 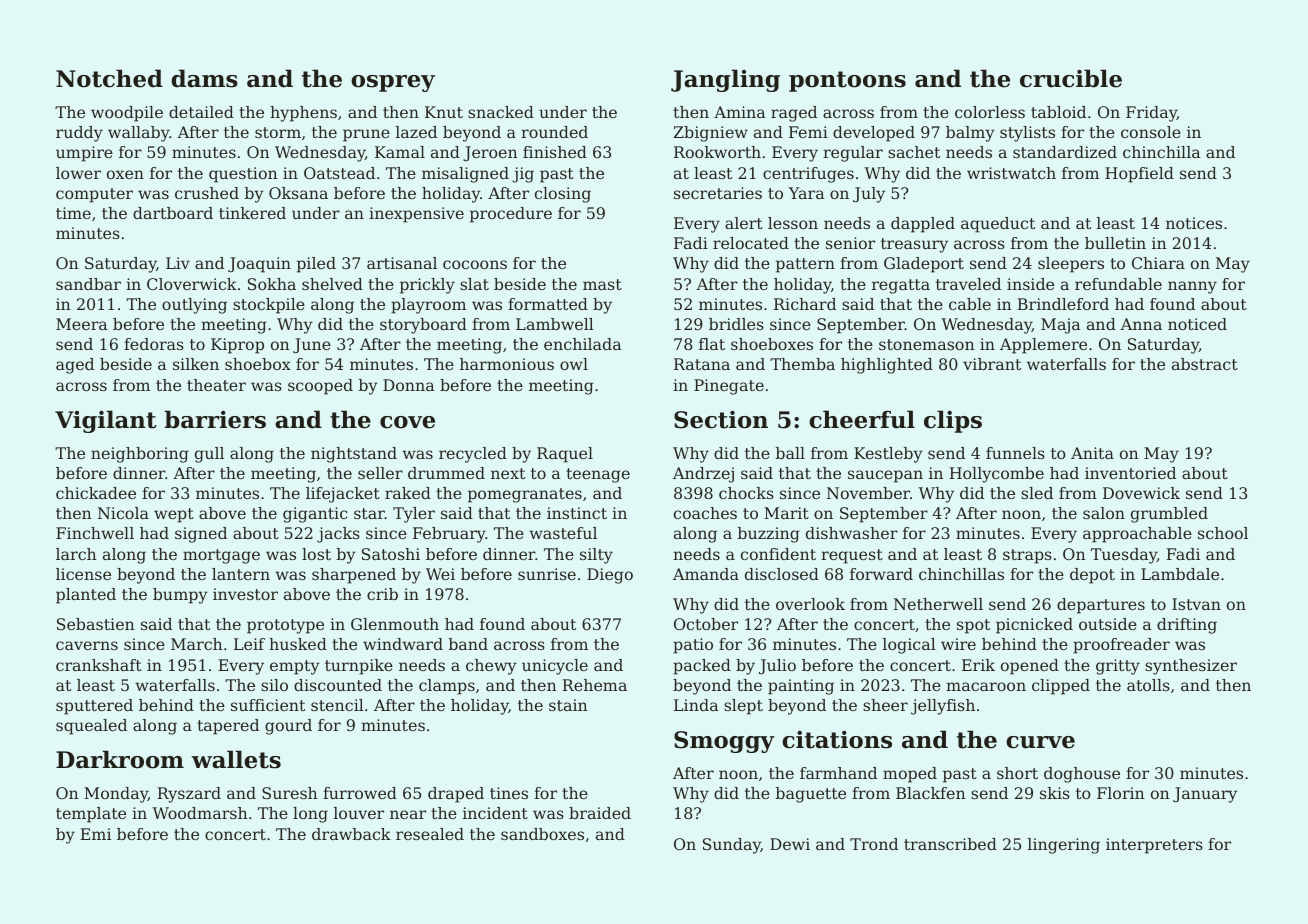 What do you see at coordinates (1205, 795) in the screenshot?
I see `January` at bounding box center [1205, 795].
